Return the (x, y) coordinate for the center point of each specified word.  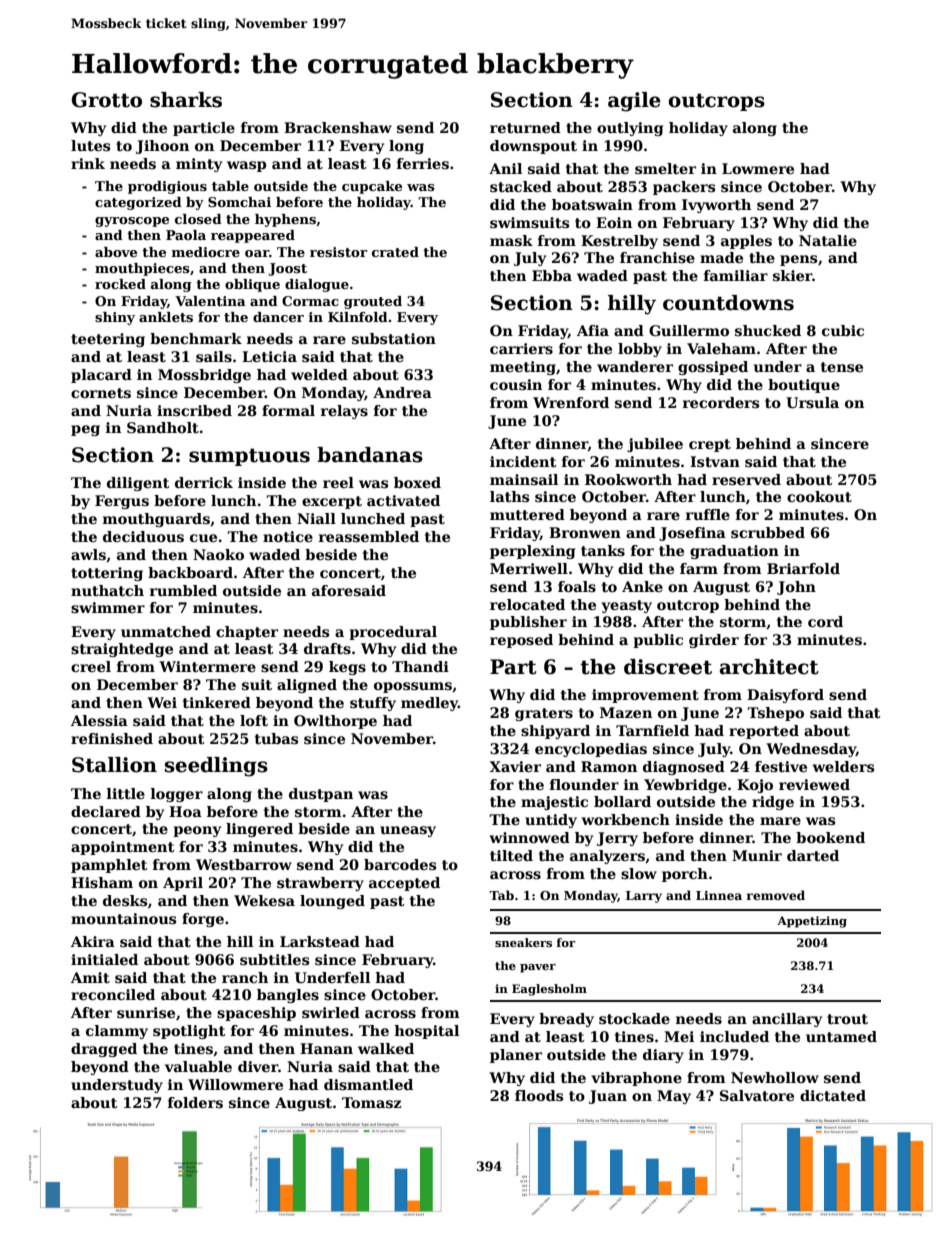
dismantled (368, 1084)
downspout (533, 147)
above (116, 252)
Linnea (719, 895)
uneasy (408, 831)
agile (634, 102)
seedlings (216, 767)
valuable (198, 1066)
